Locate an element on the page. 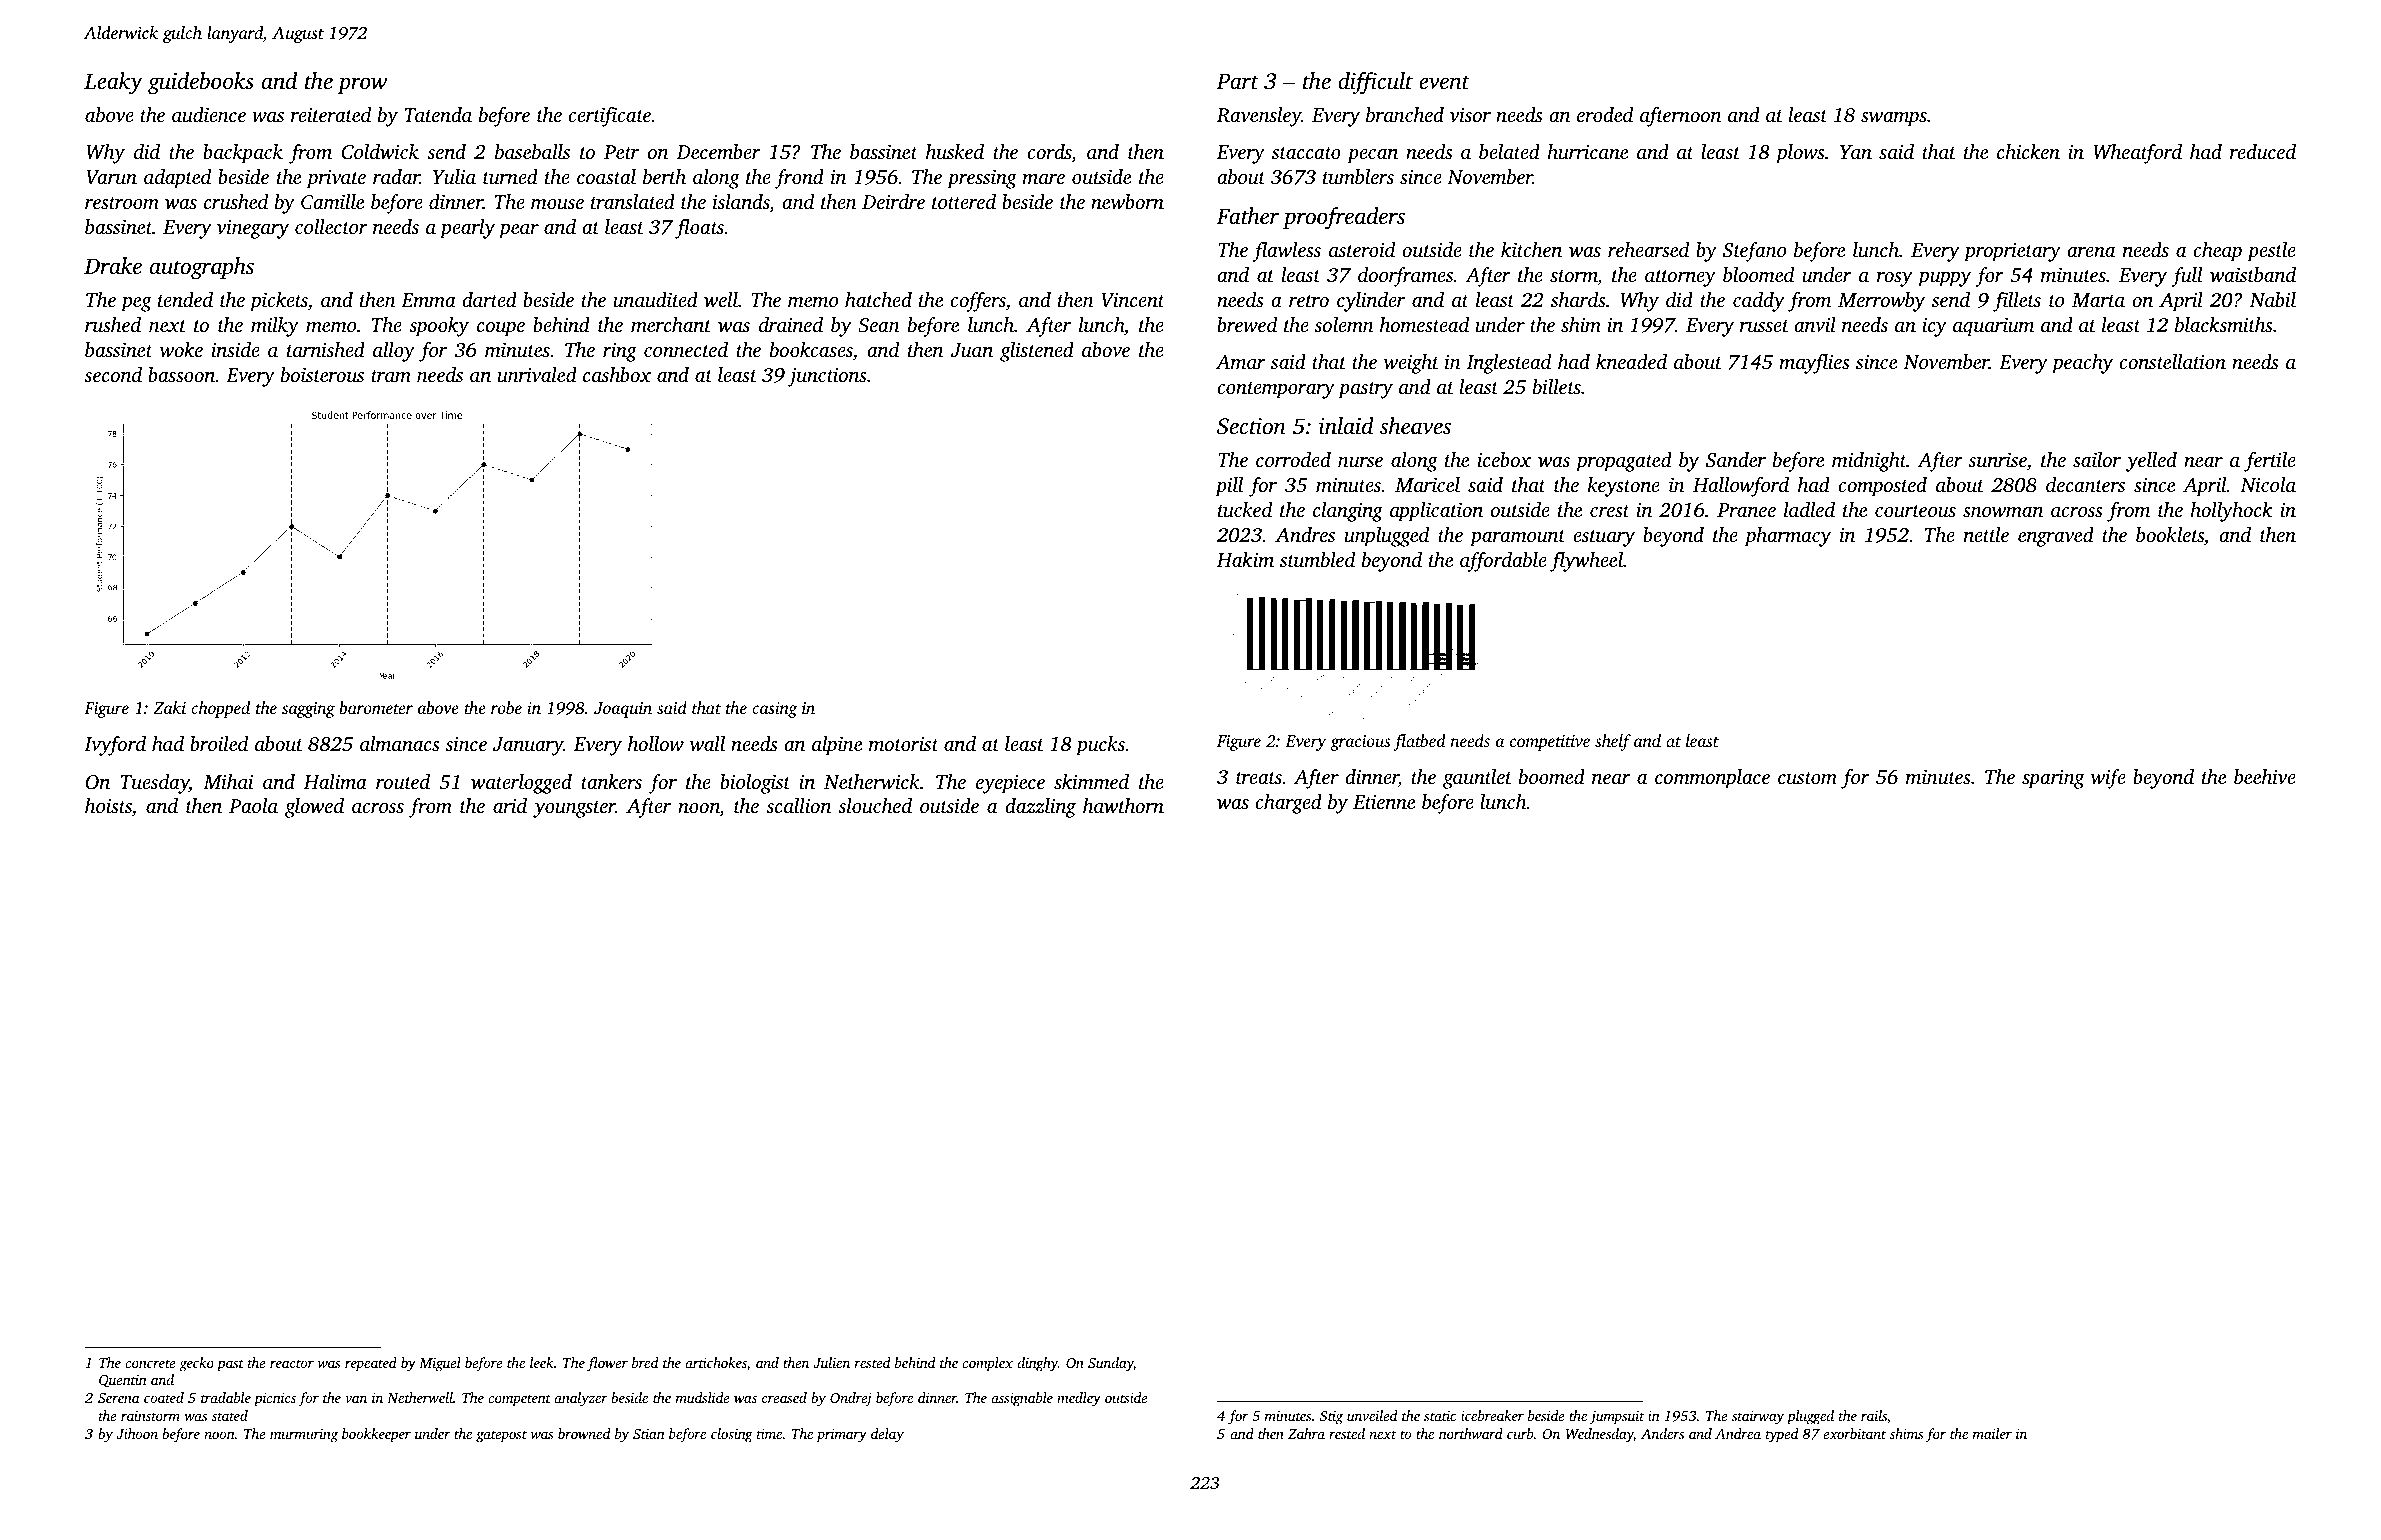 Image resolution: width=2381 pixels, height=1540 pixels. custom is located at coordinates (1807, 778).
